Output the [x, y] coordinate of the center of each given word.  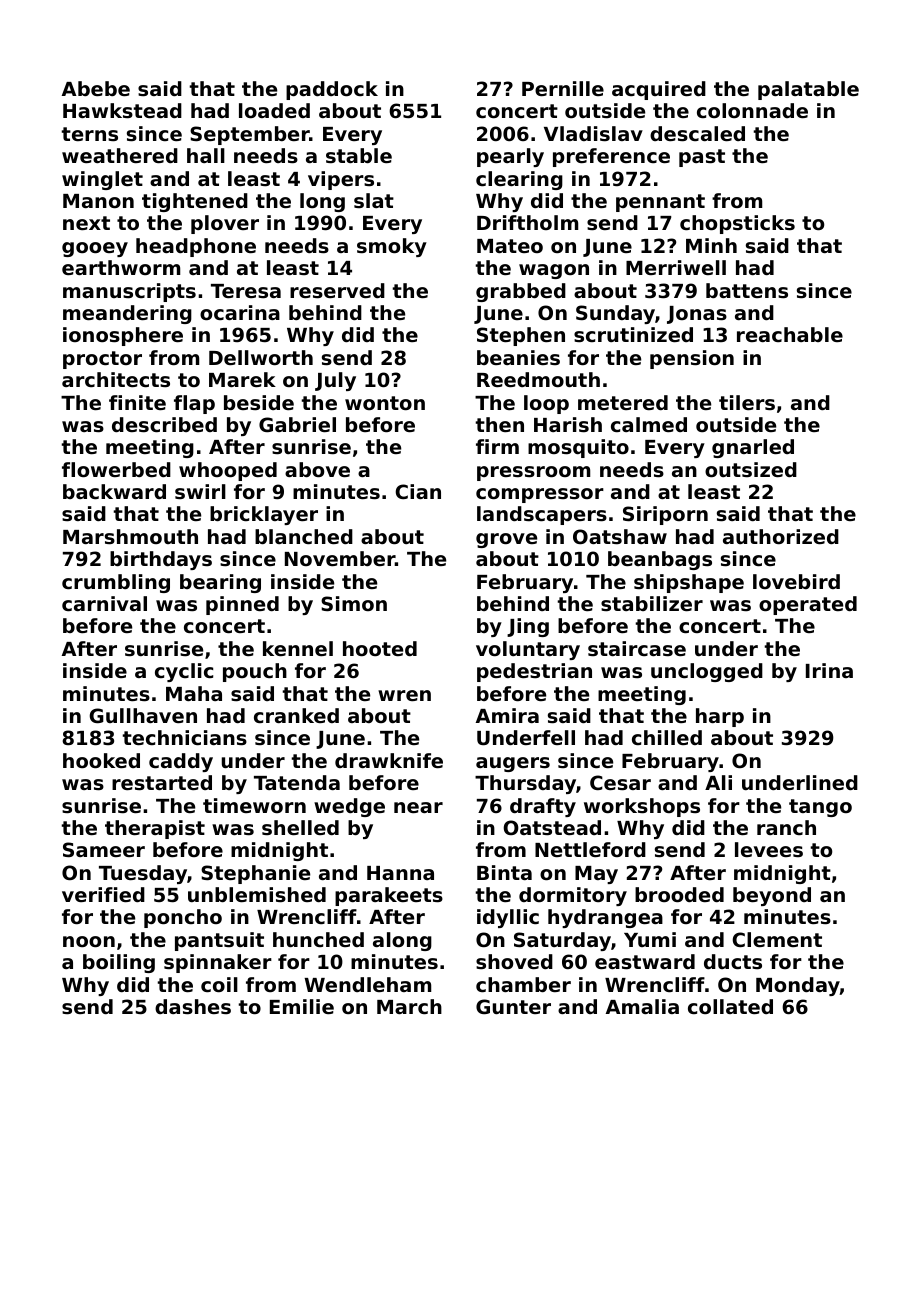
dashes [193, 1007]
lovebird [796, 581]
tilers [747, 402]
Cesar [620, 783]
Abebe [96, 88]
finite [137, 402]
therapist [155, 829]
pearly [510, 157]
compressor [540, 495]
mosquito [578, 448]
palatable [808, 90]
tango [820, 808]
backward [114, 491]
